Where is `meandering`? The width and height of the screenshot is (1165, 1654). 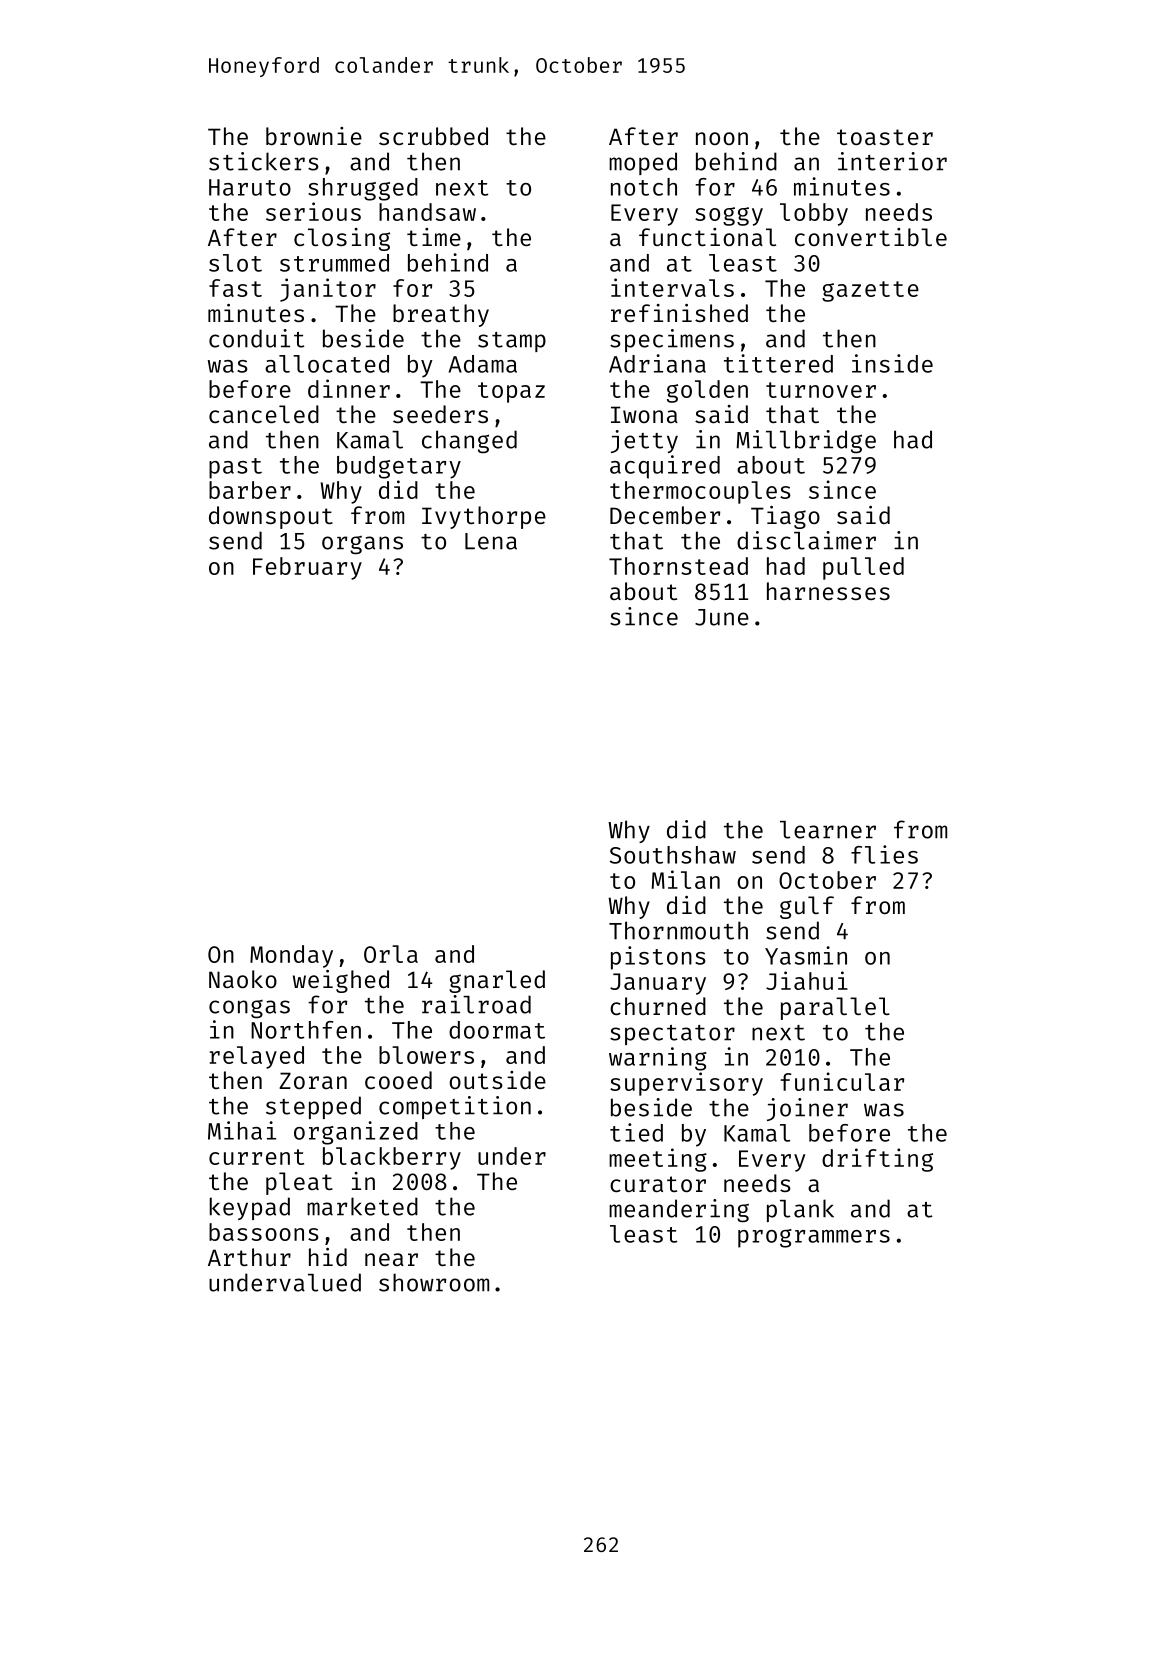 meandering is located at coordinates (679, 1211).
